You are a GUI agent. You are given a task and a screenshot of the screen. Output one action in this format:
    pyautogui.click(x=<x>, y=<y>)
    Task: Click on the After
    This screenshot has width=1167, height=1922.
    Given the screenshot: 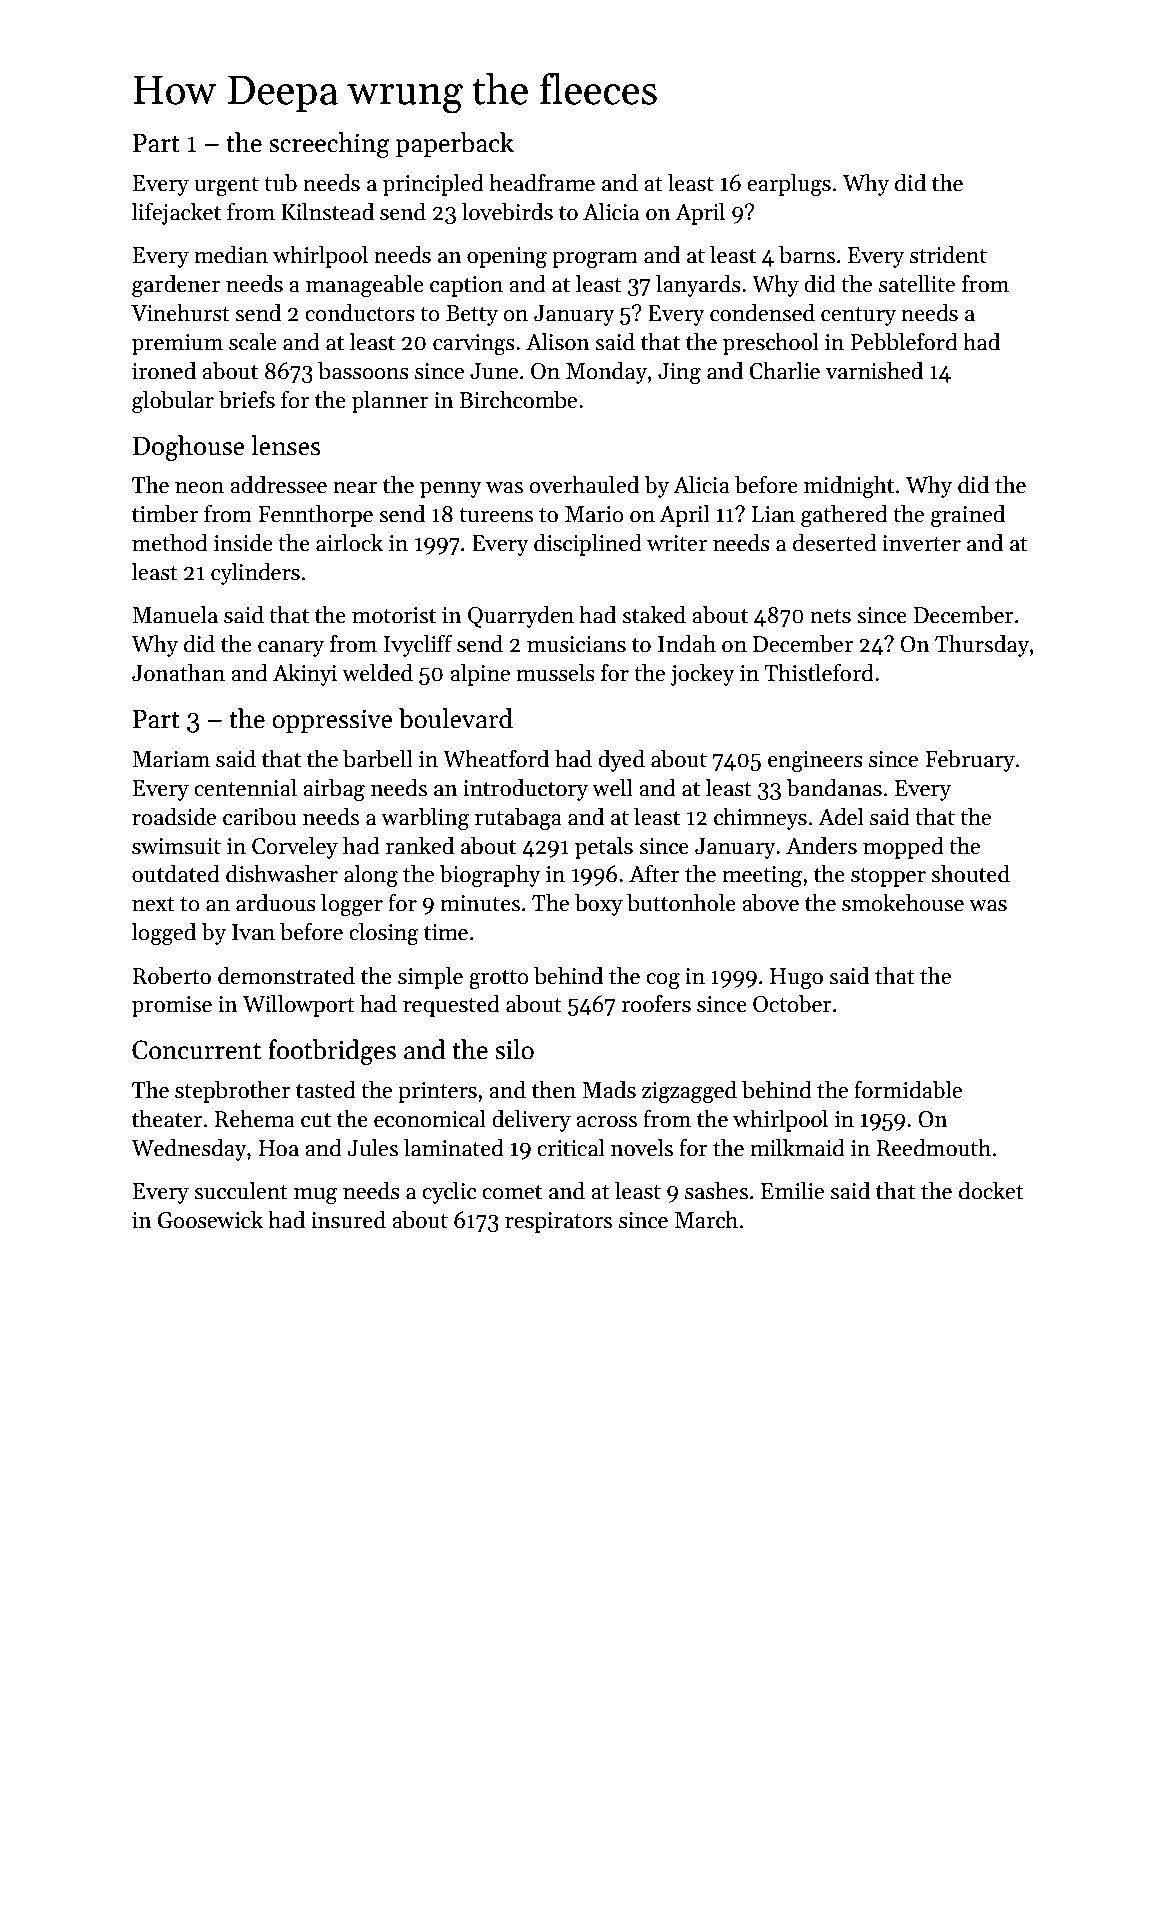 What is the action you would take?
    pyautogui.click(x=654, y=874)
